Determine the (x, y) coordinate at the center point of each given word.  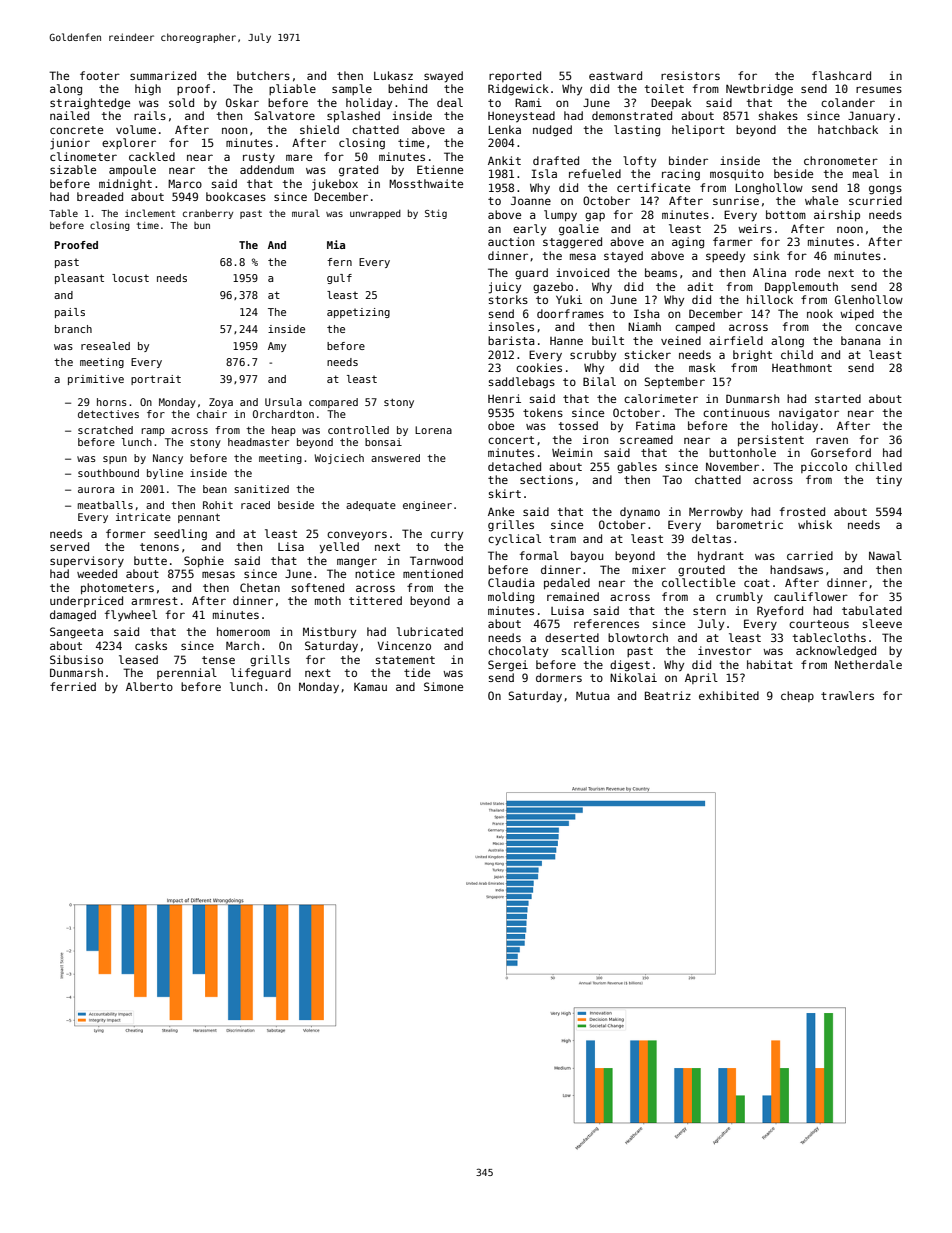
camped (695, 328)
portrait (156, 380)
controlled (358, 430)
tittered (375, 600)
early (529, 230)
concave (878, 327)
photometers (117, 589)
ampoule (132, 170)
